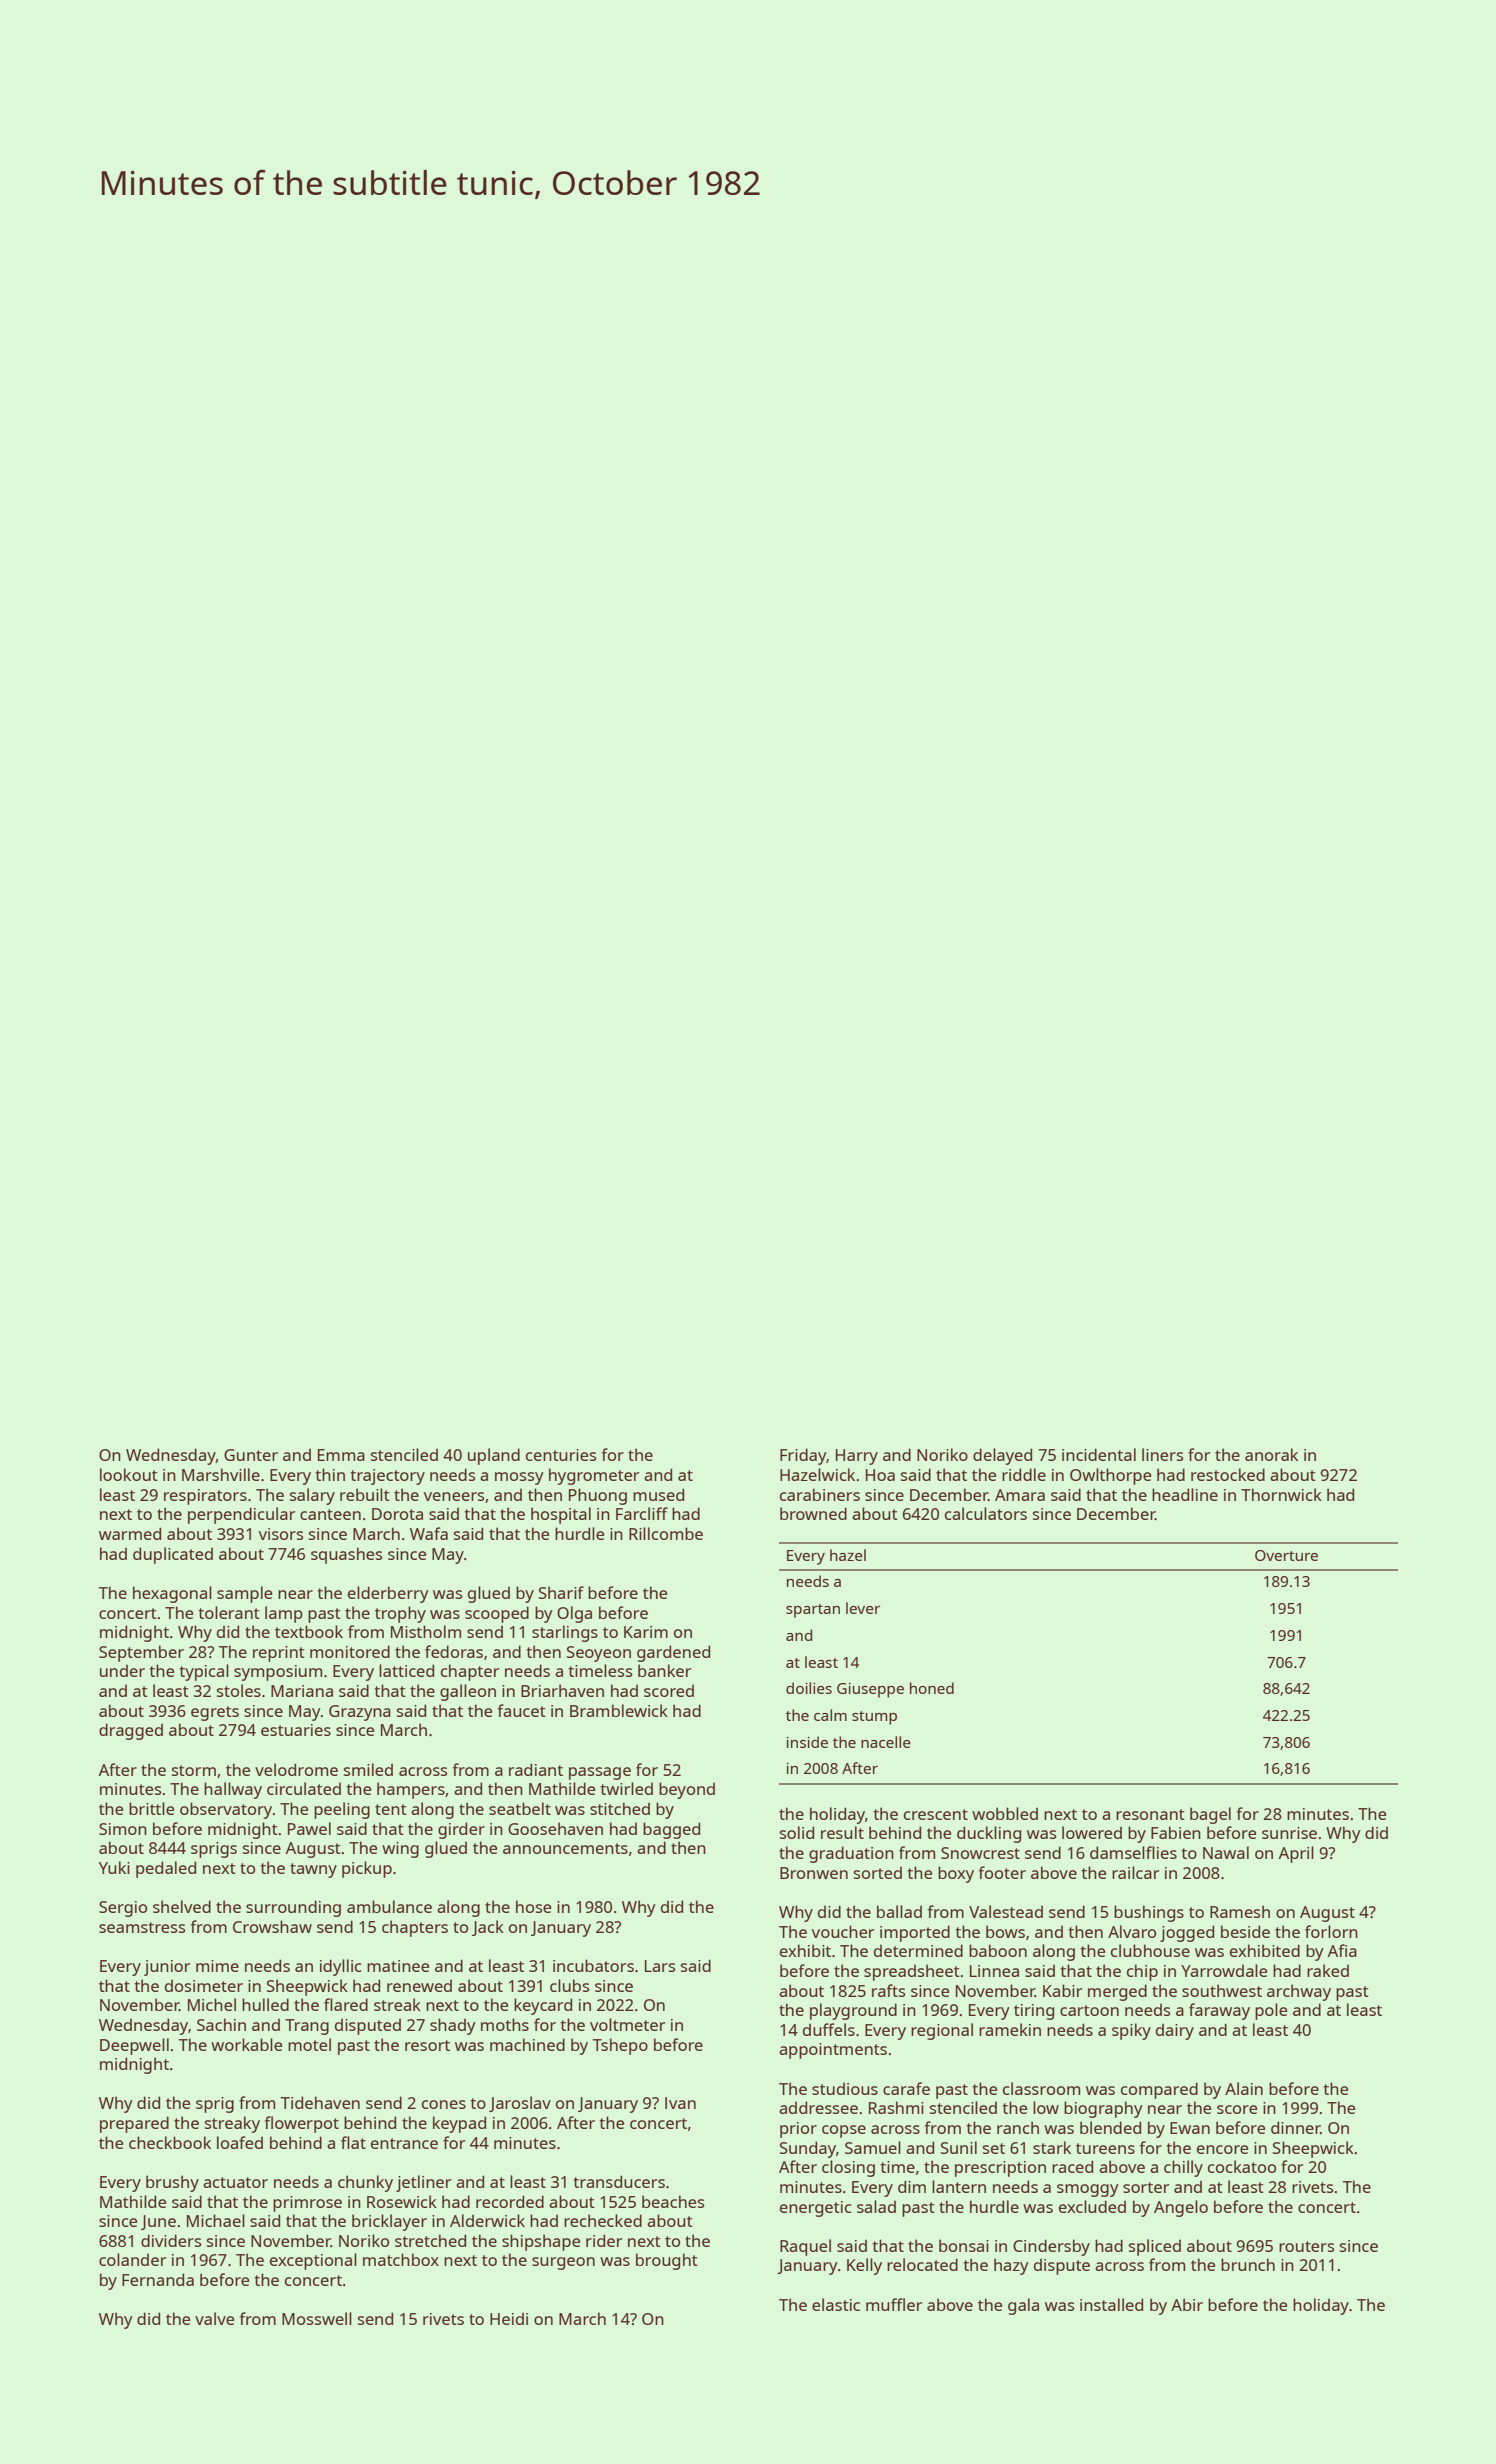 This screenshot has height=2464, width=1496. What do you see at coordinates (818, 2107) in the screenshot?
I see `addressee` at bounding box center [818, 2107].
